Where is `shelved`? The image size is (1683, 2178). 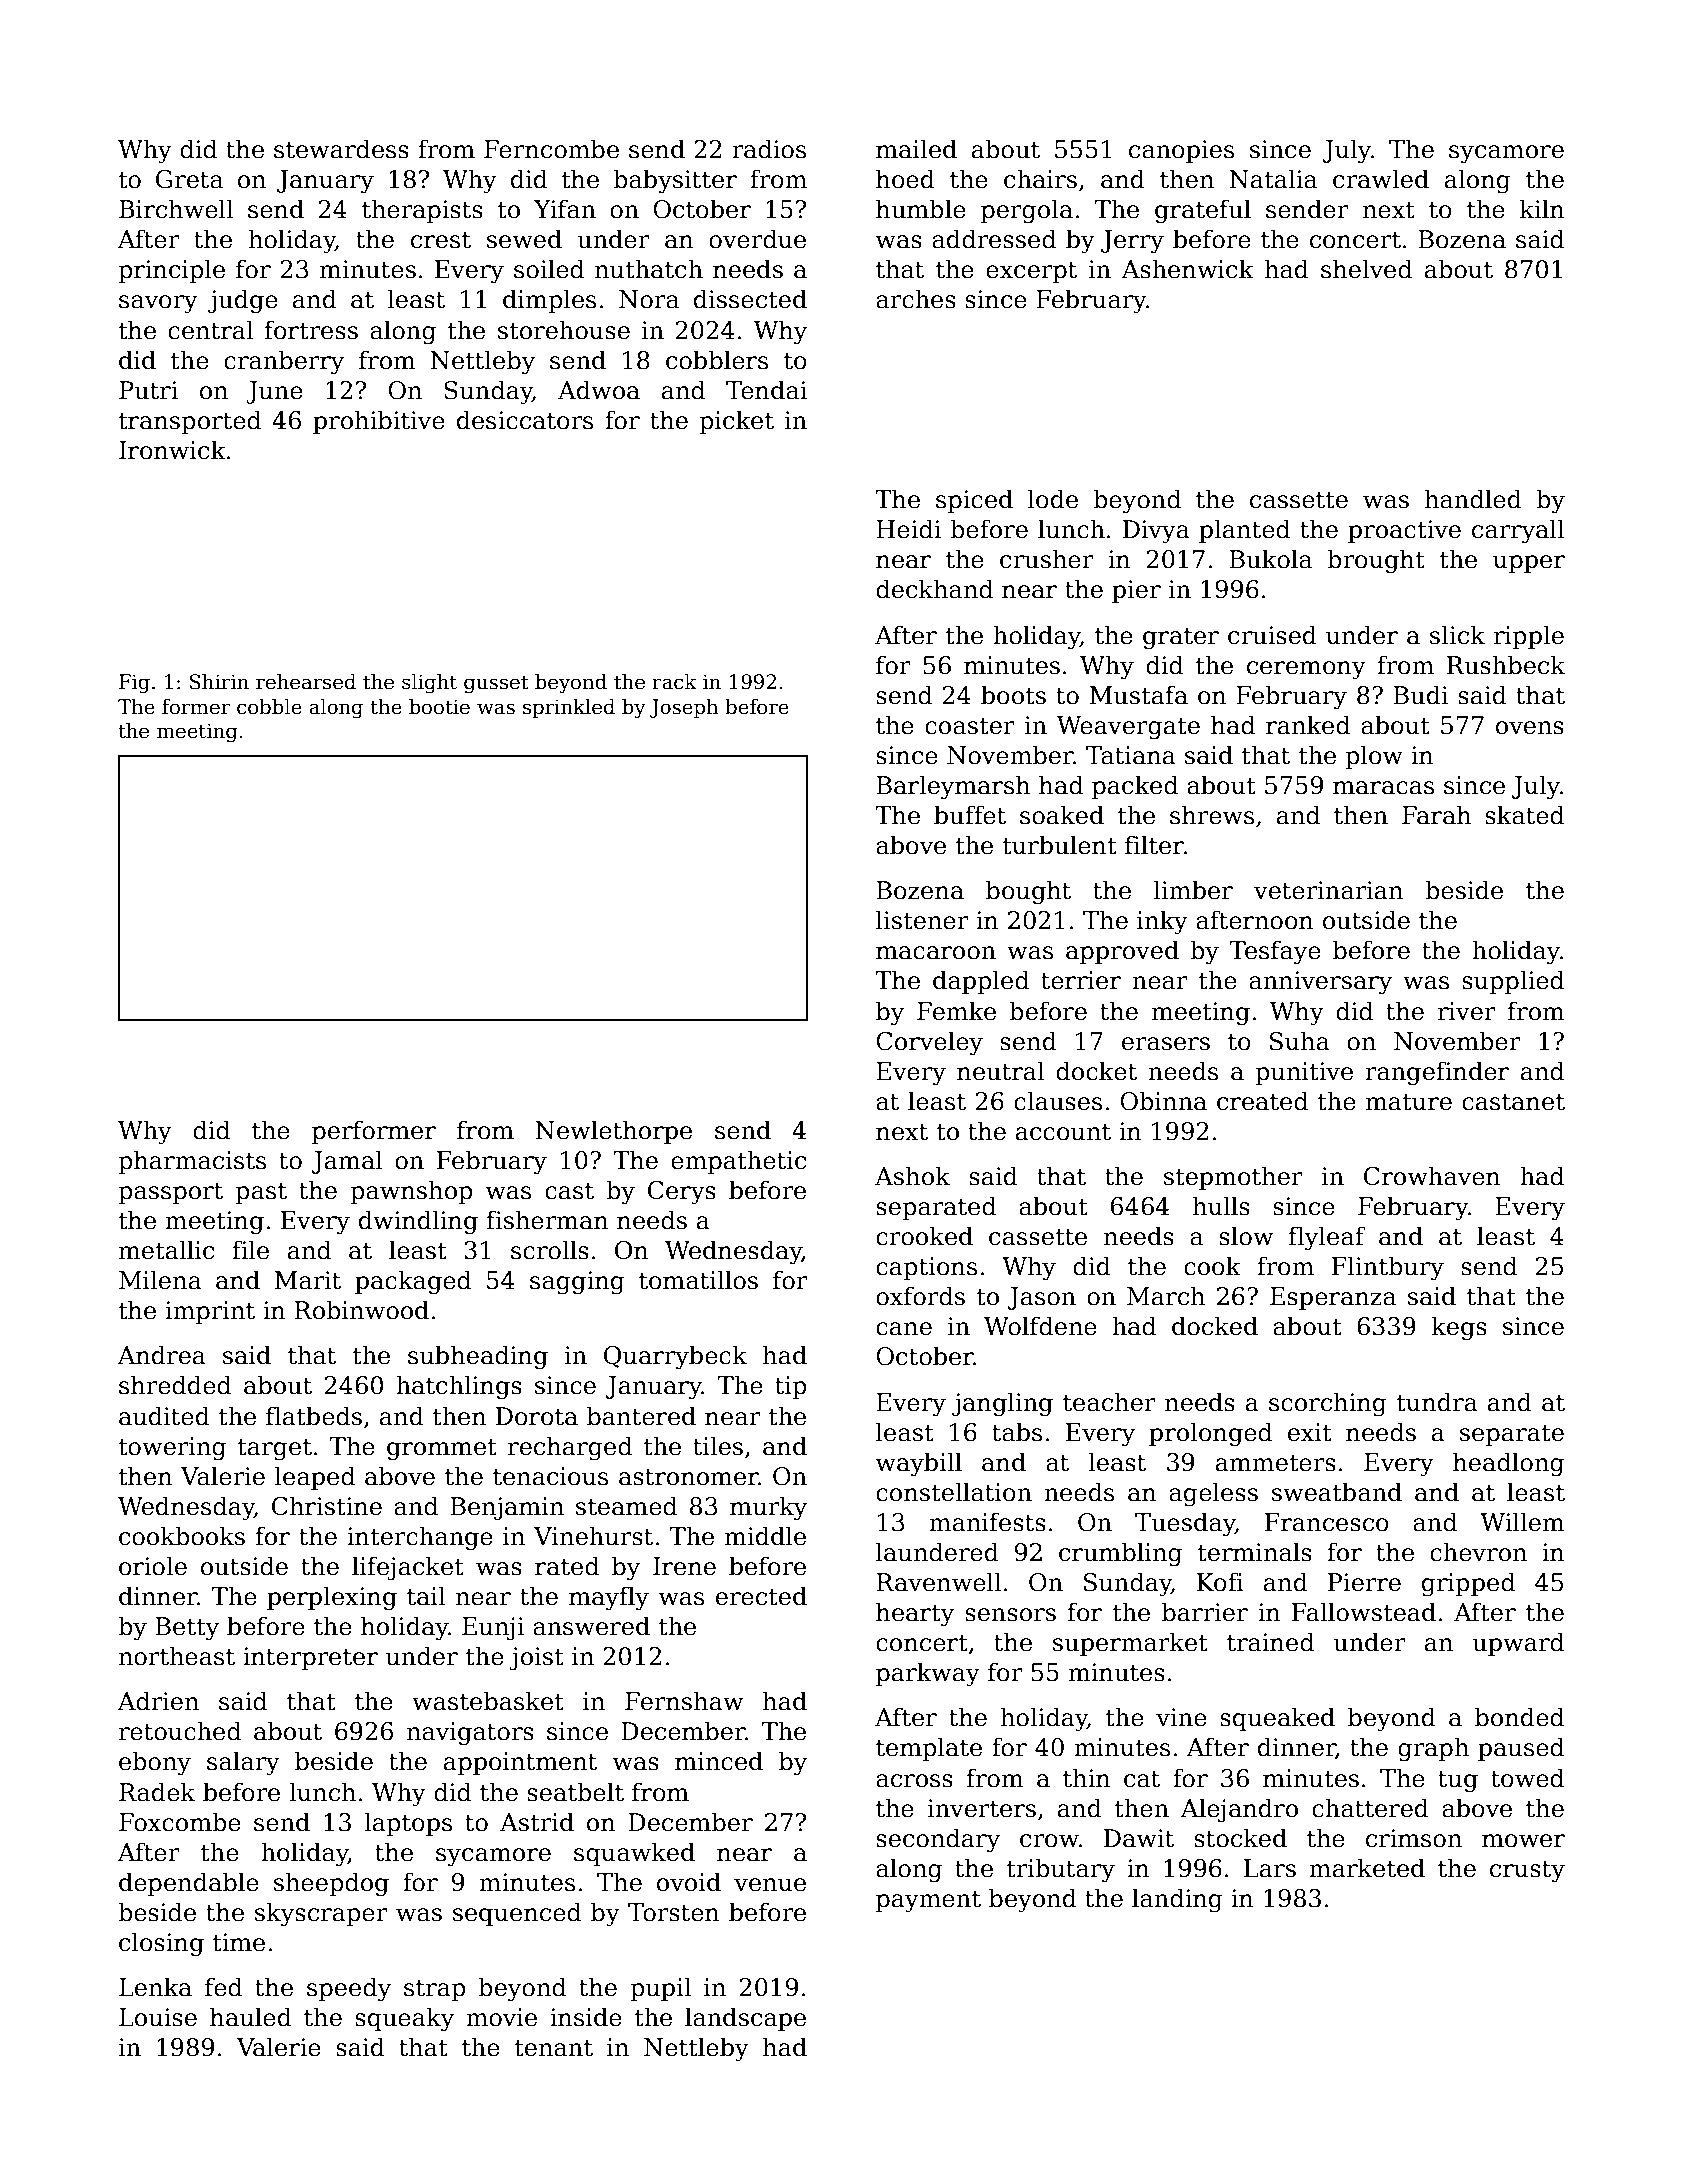 shelved is located at coordinates (1366, 269).
